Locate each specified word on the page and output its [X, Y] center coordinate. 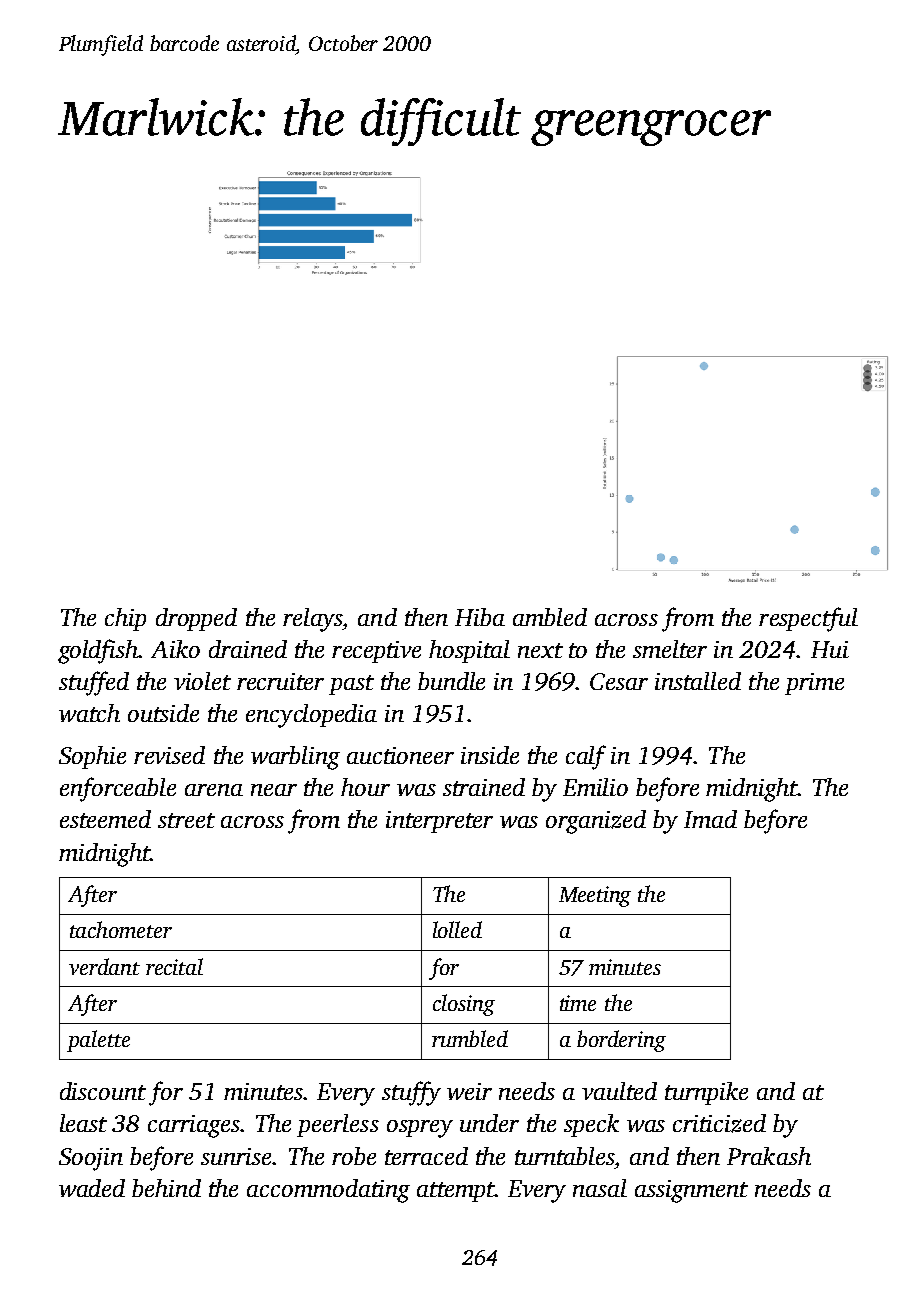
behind [166, 1188]
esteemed [105, 819]
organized [596, 822]
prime [814, 684]
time [578, 1003]
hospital [469, 651]
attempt [456, 1192]
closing [464, 1005]
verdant [104, 966]
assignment [691, 1191]
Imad [710, 819]
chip [125, 619]
